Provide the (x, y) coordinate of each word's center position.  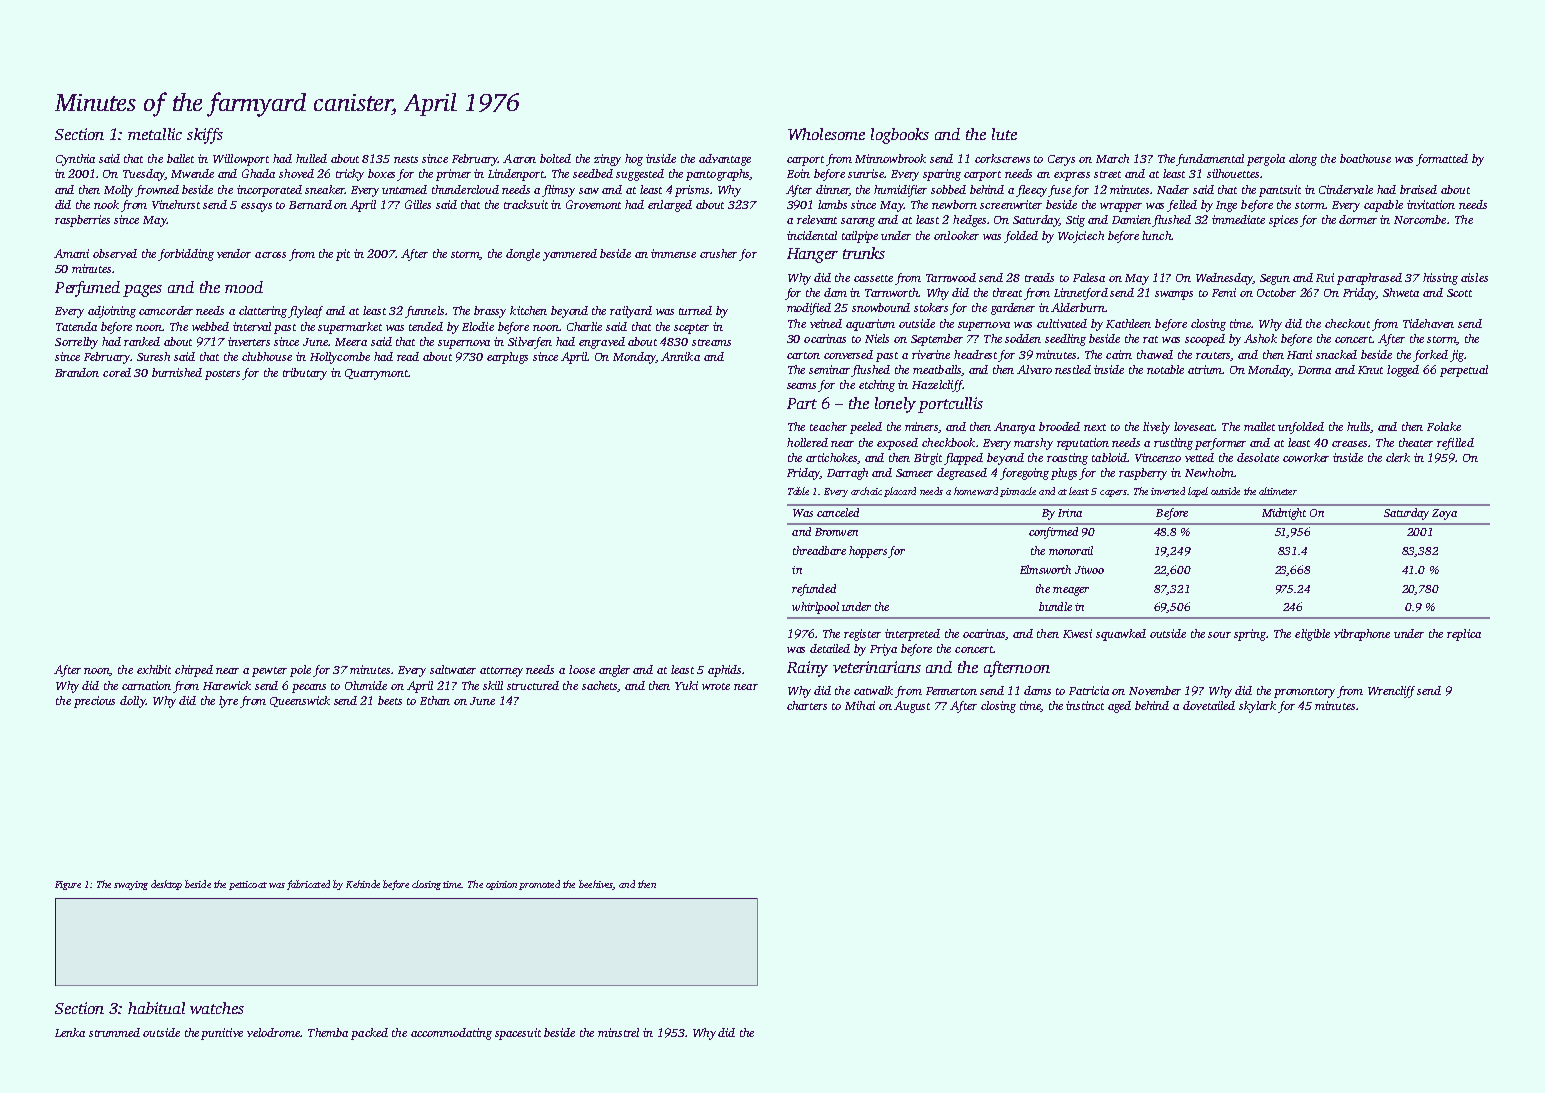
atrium (1205, 369)
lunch (1156, 235)
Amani (71, 253)
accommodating (451, 1034)
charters (807, 705)
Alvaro (1034, 369)
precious (94, 702)
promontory (1304, 693)
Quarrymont (377, 374)
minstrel (618, 1032)
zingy (607, 160)
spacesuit (518, 1034)
